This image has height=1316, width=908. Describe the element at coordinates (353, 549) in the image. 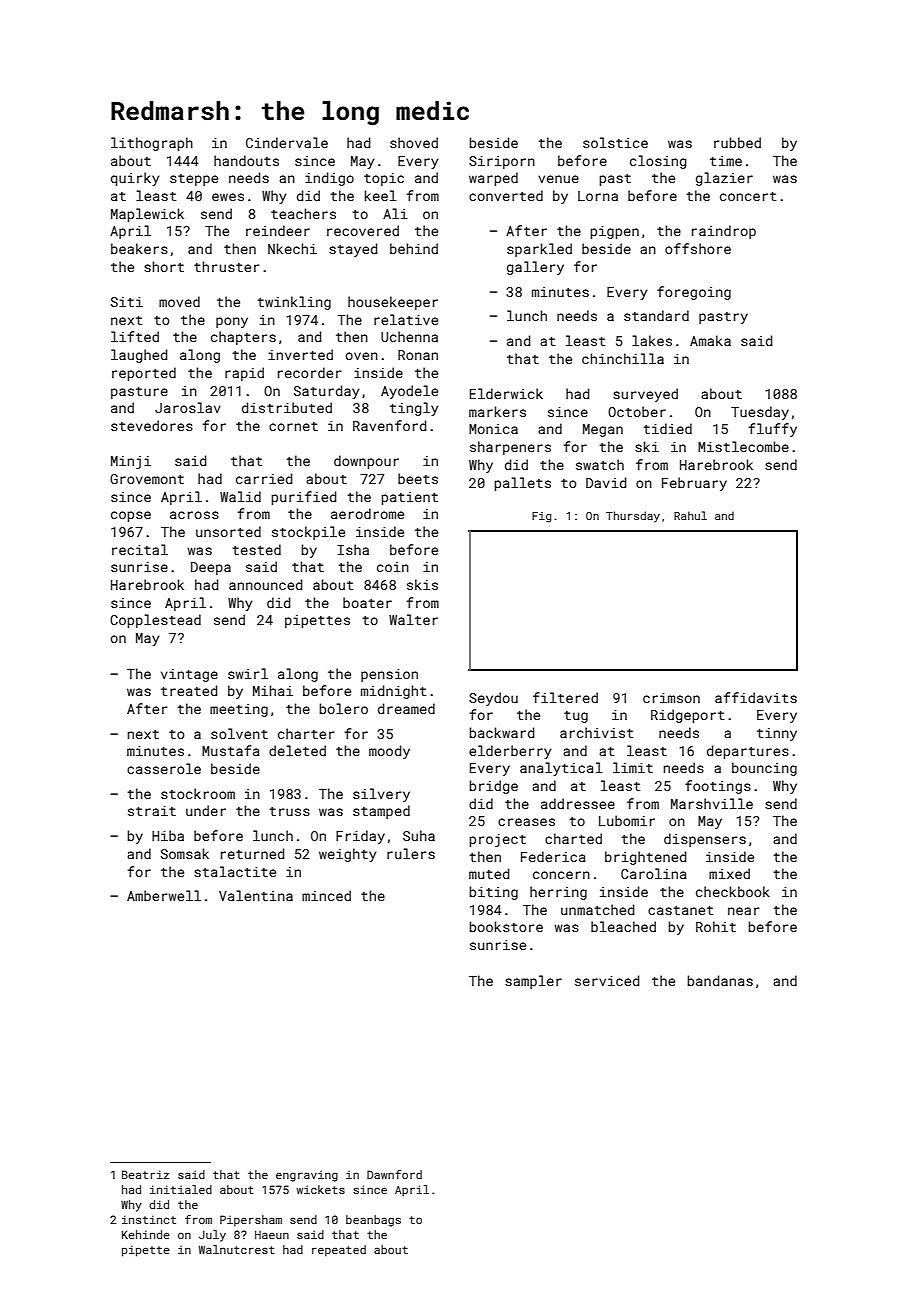

I see `Isha` at that location.
